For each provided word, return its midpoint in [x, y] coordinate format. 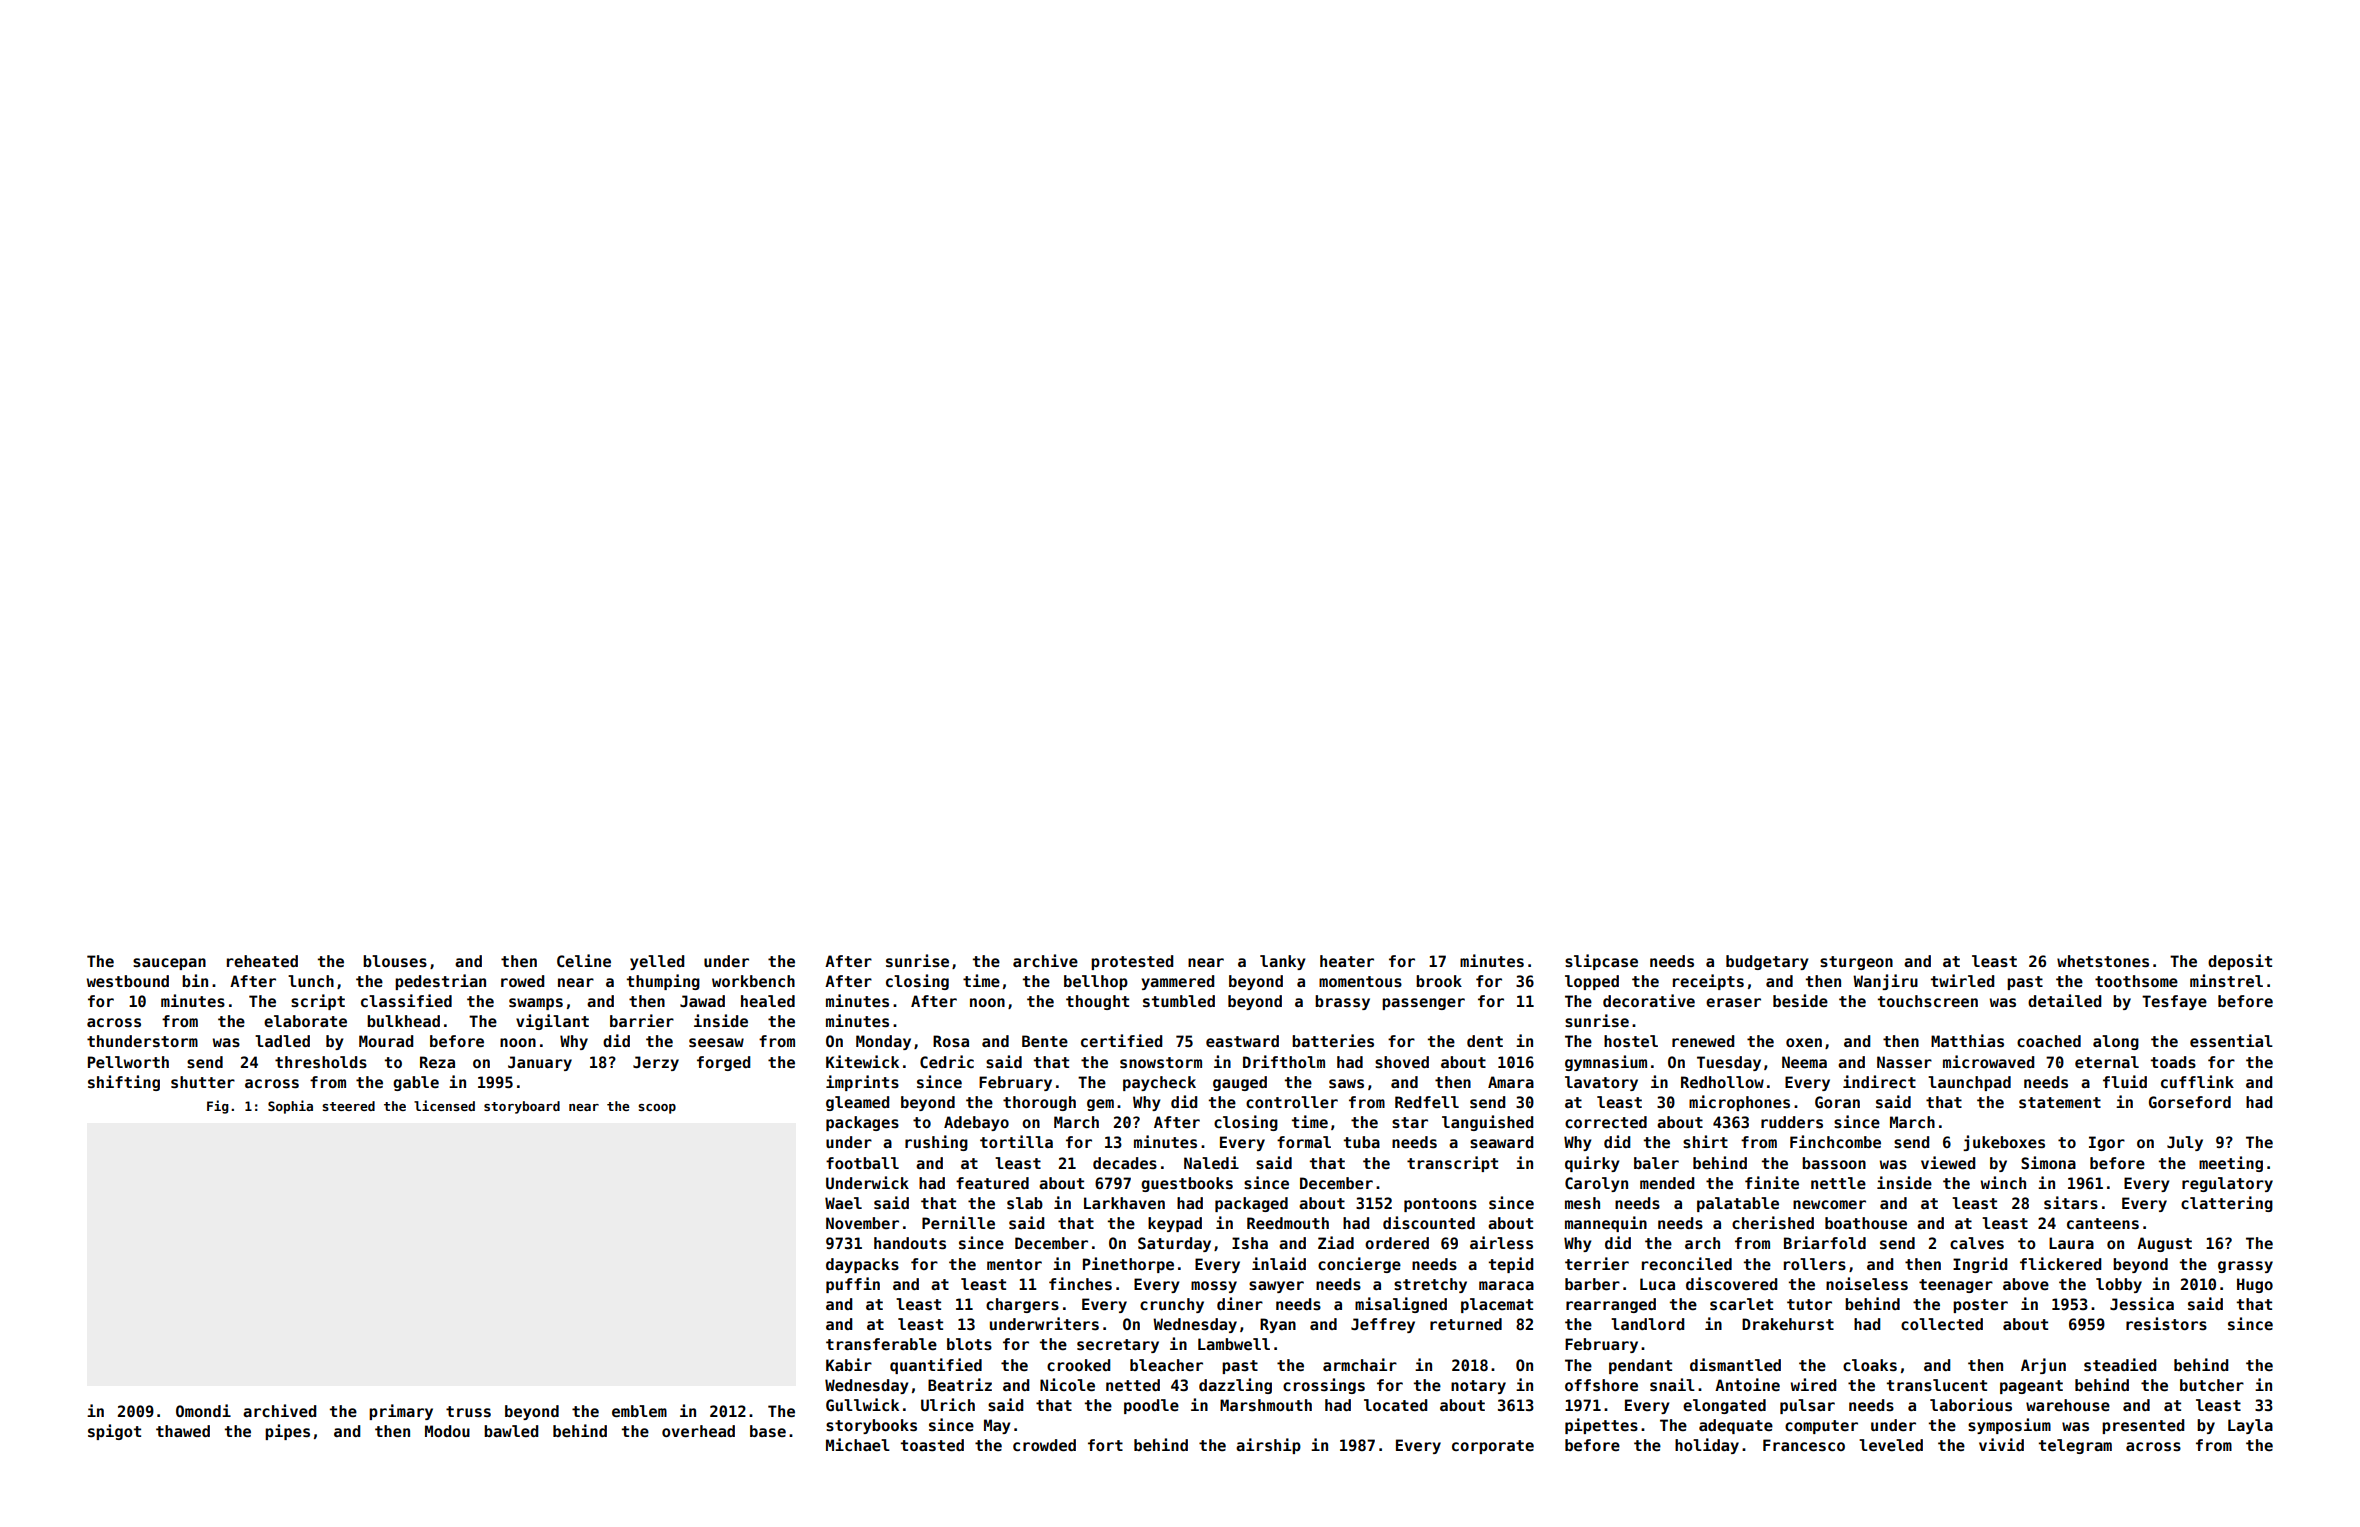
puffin [853, 1285]
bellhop [1096, 982]
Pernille [958, 1222]
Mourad [386, 1041]
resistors [2166, 1323]
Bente [1045, 1041]
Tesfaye [2174, 1002]
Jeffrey [1383, 1325]
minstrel [2226, 980]
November [862, 1223]
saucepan [169, 964]
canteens [2103, 1223]
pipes [287, 1432]
